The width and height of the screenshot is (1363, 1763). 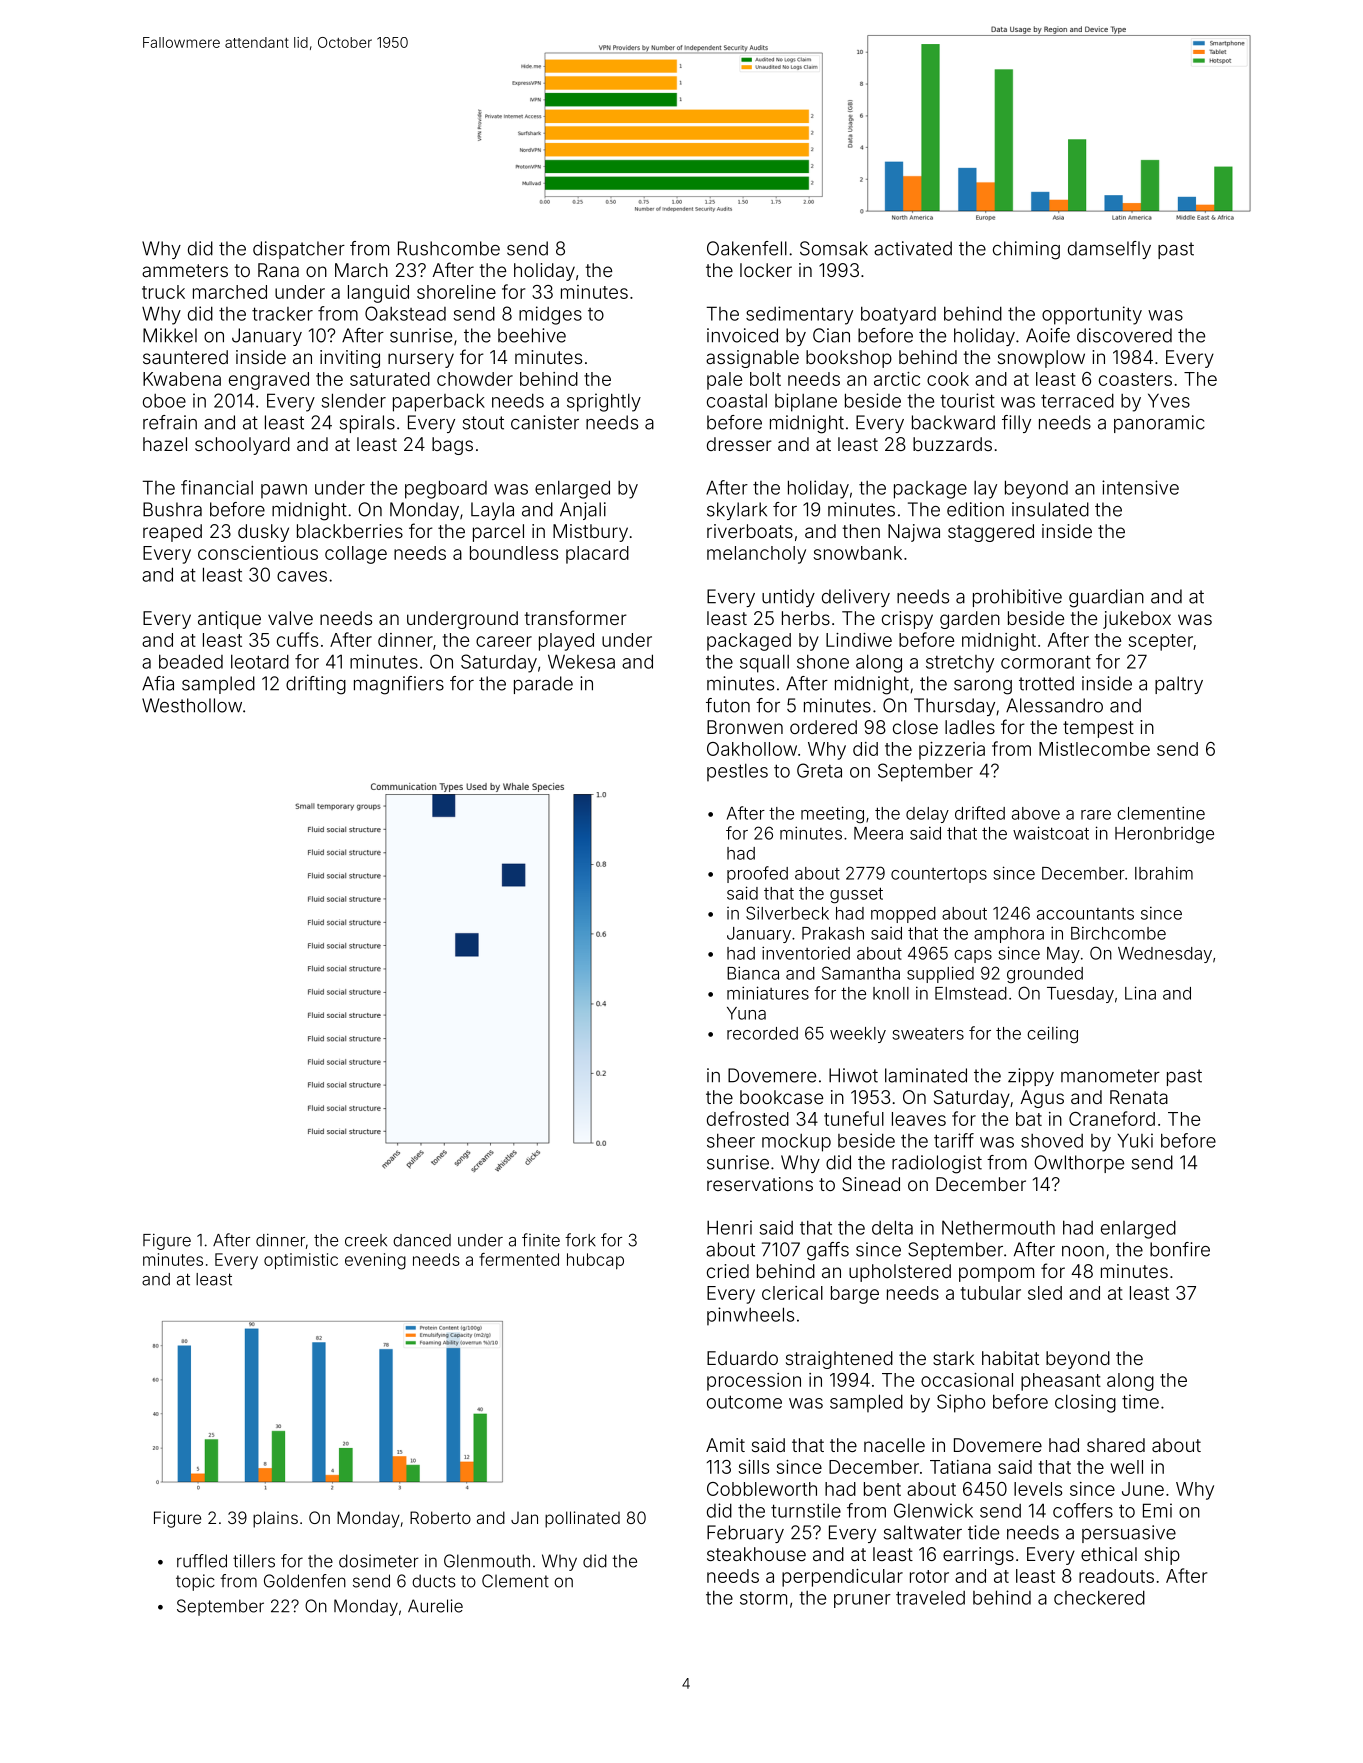 I want to click on drifting, so click(x=316, y=685).
